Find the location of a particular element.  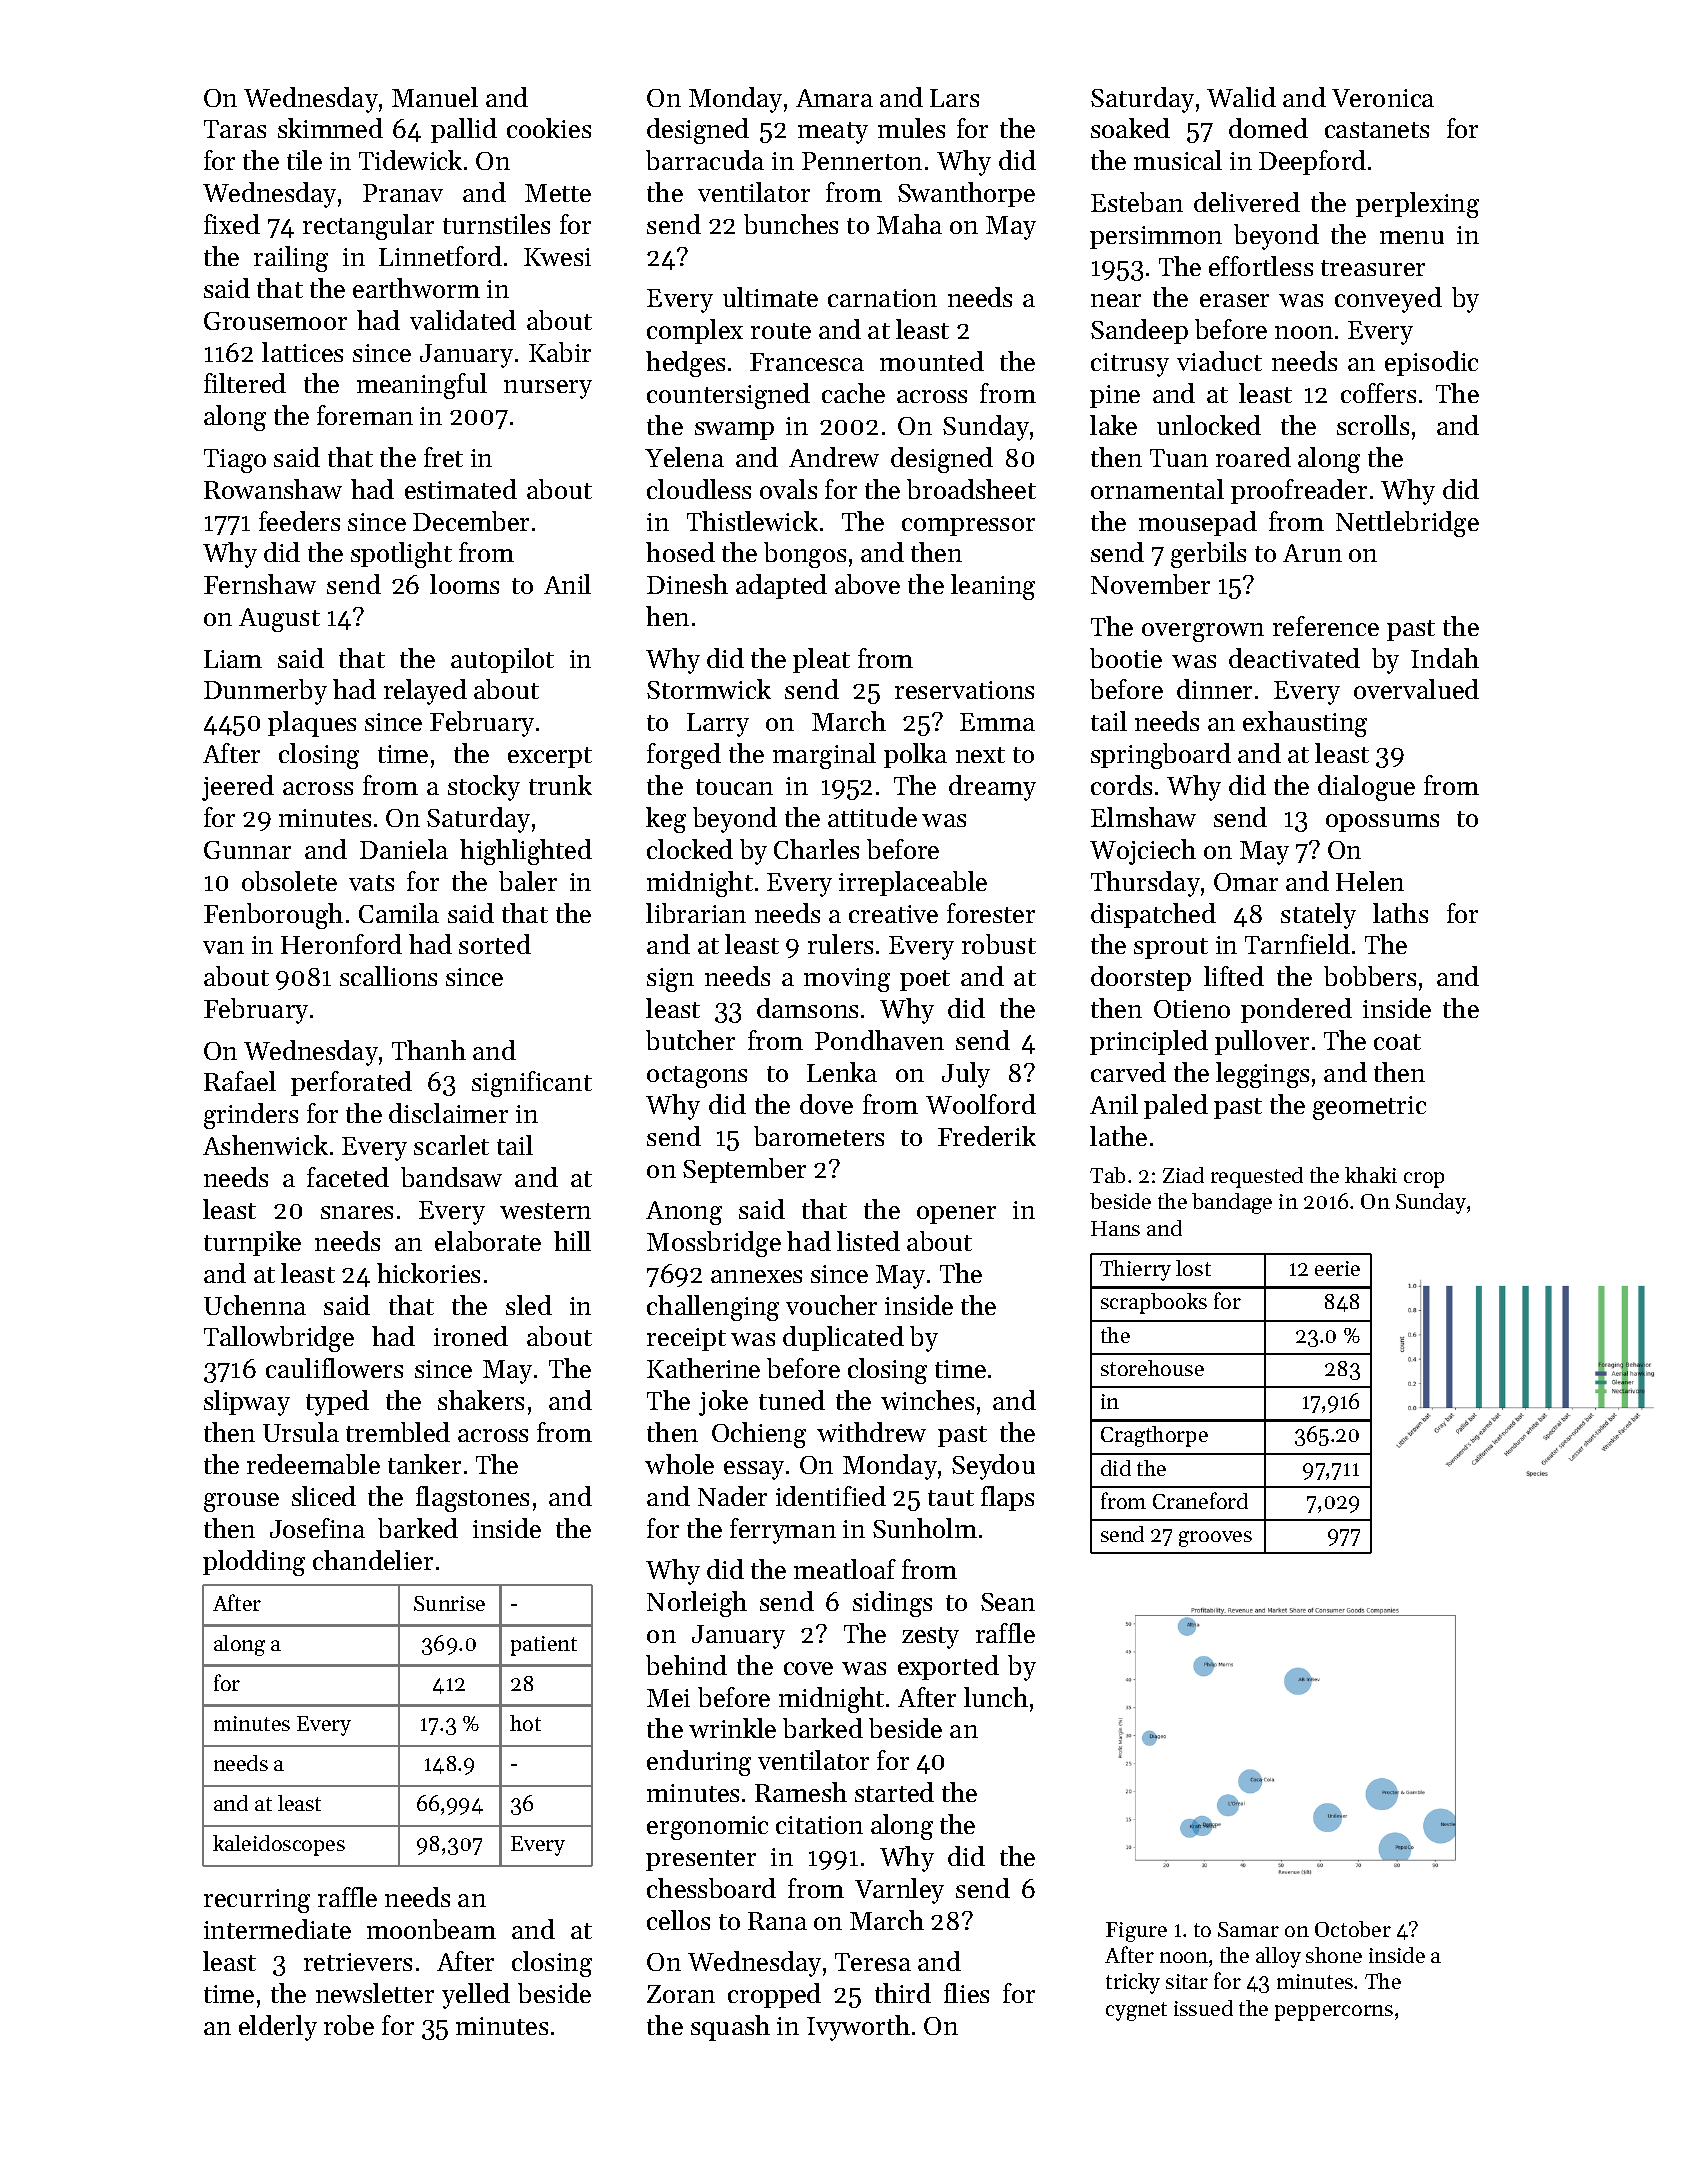

grooves is located at coordinates (1215, 1539).
